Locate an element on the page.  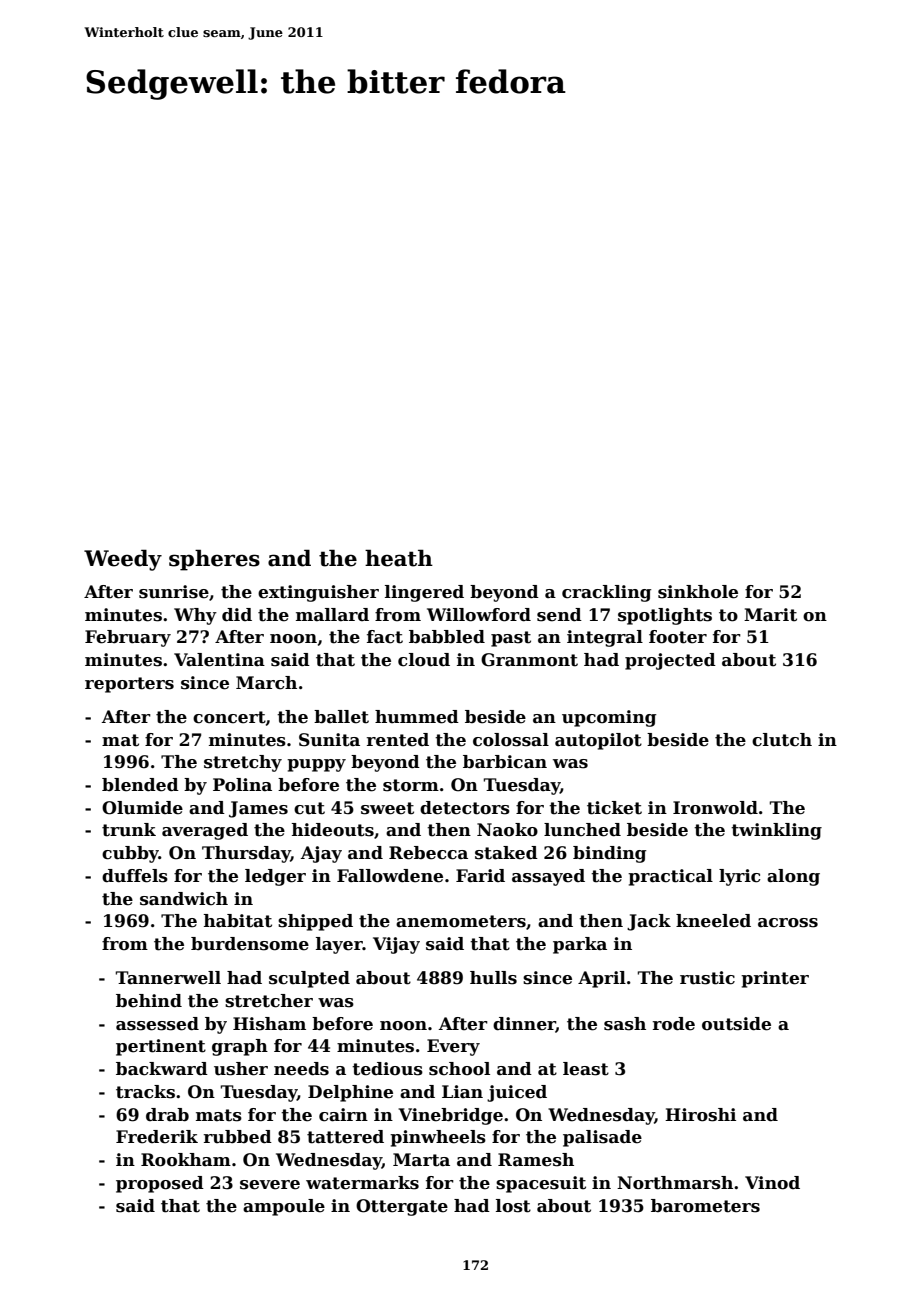
sculpted is located at coordinates (309, 979).
